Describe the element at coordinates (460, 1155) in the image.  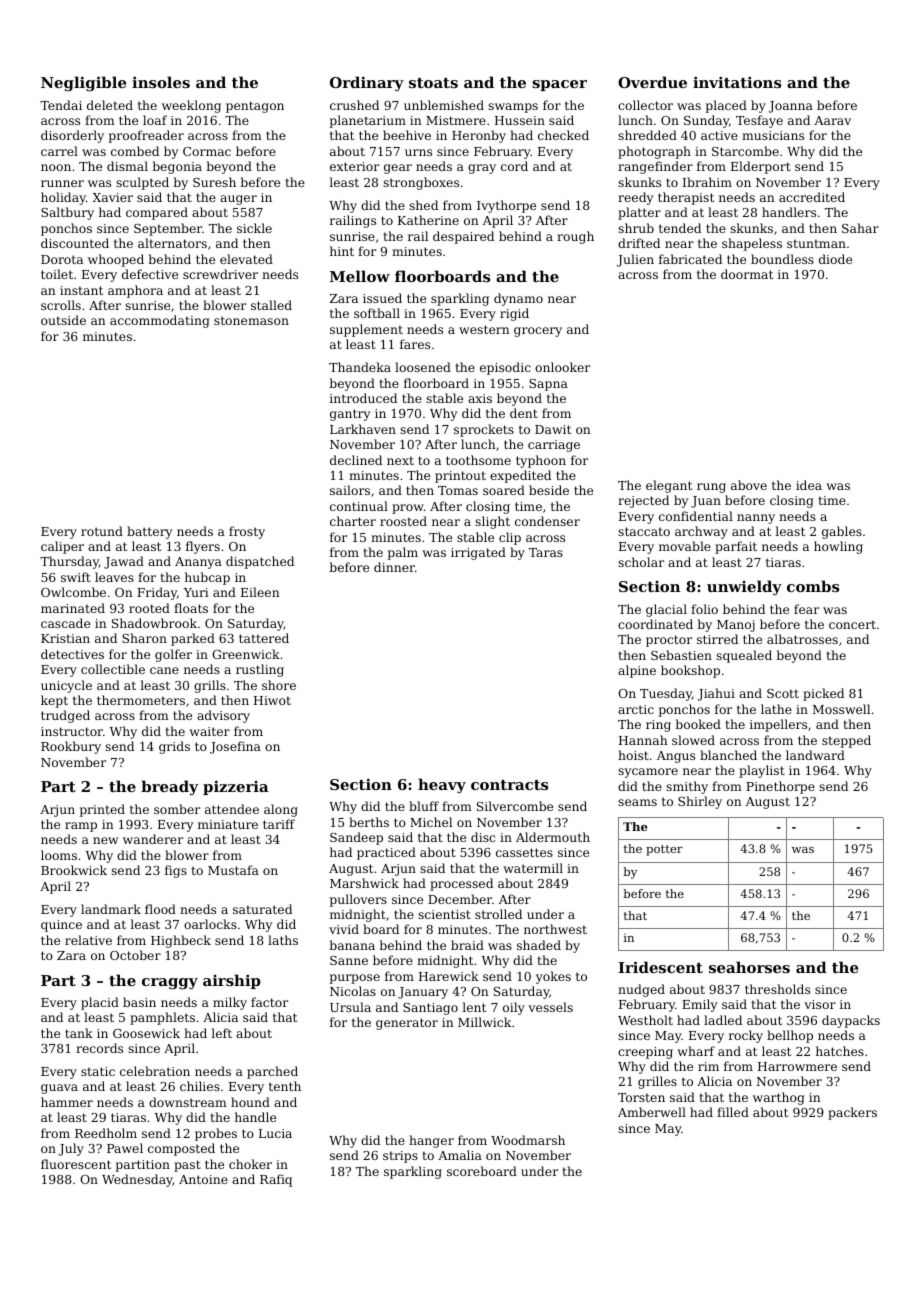
I see `Amalia` at that location.
